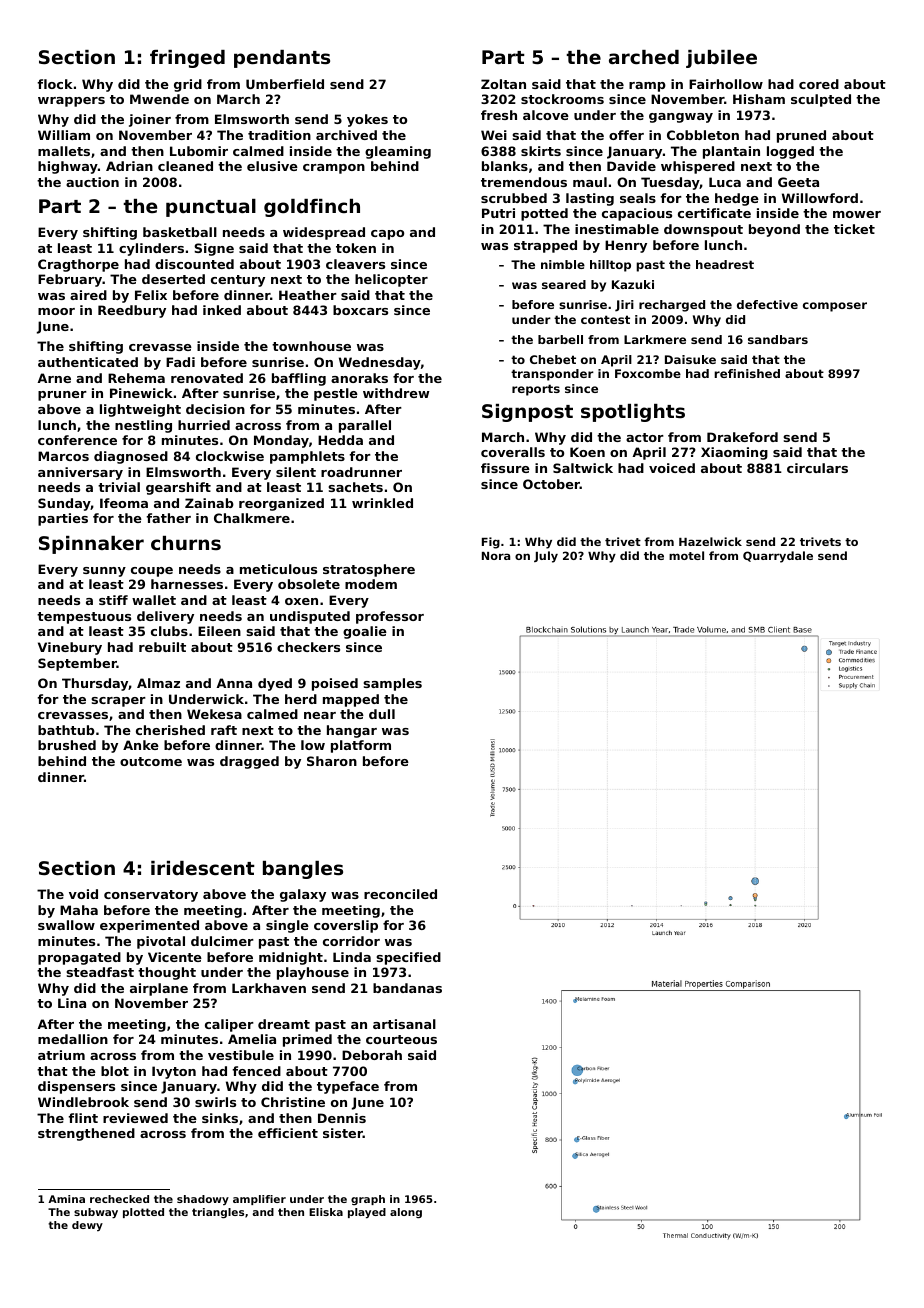  Describe the element at coordinates (747, 373) in the page. I see `refinished` at that location.
